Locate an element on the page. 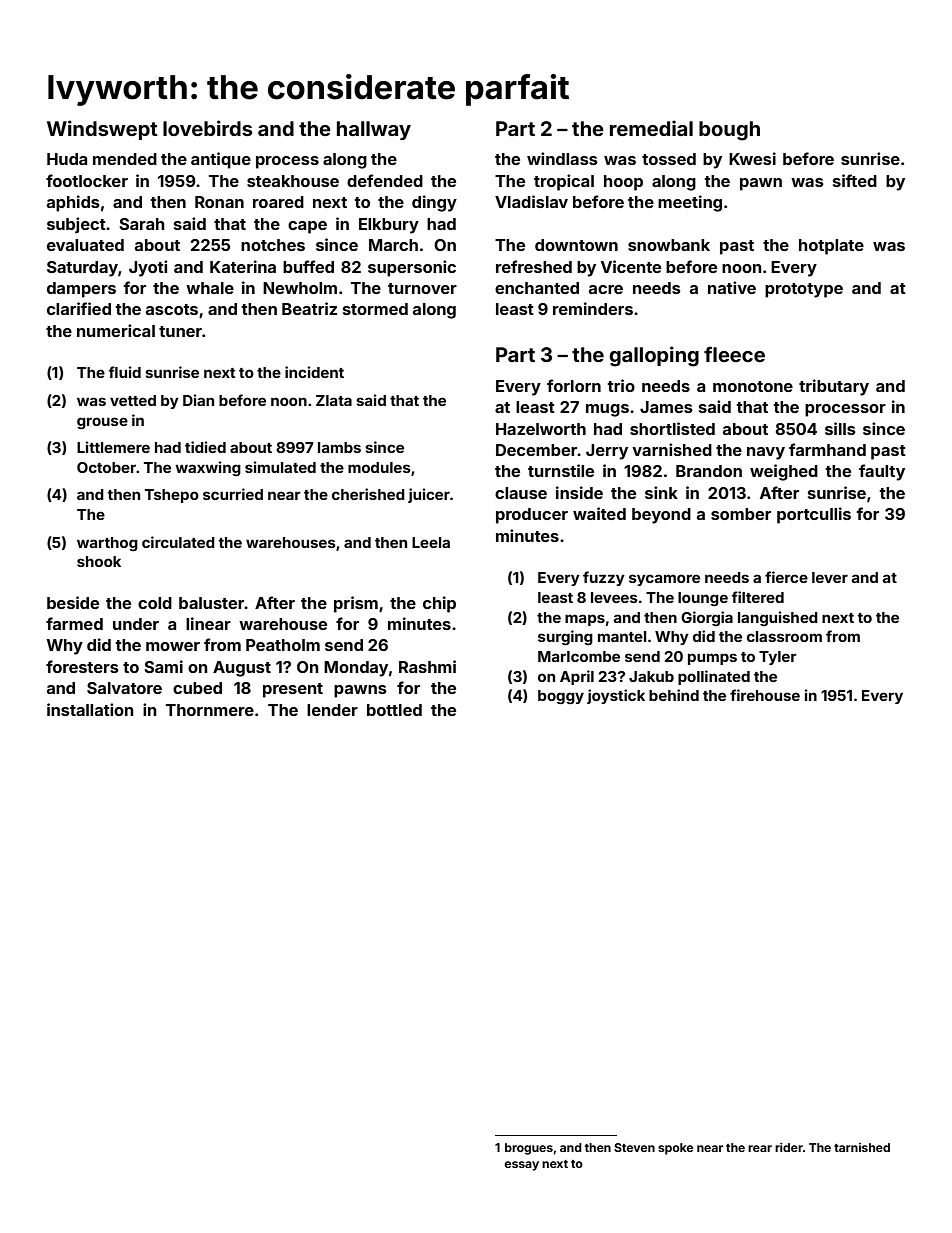 The height and width of the document is (1233, 952). essay is located at coordinates (521, 1166).
